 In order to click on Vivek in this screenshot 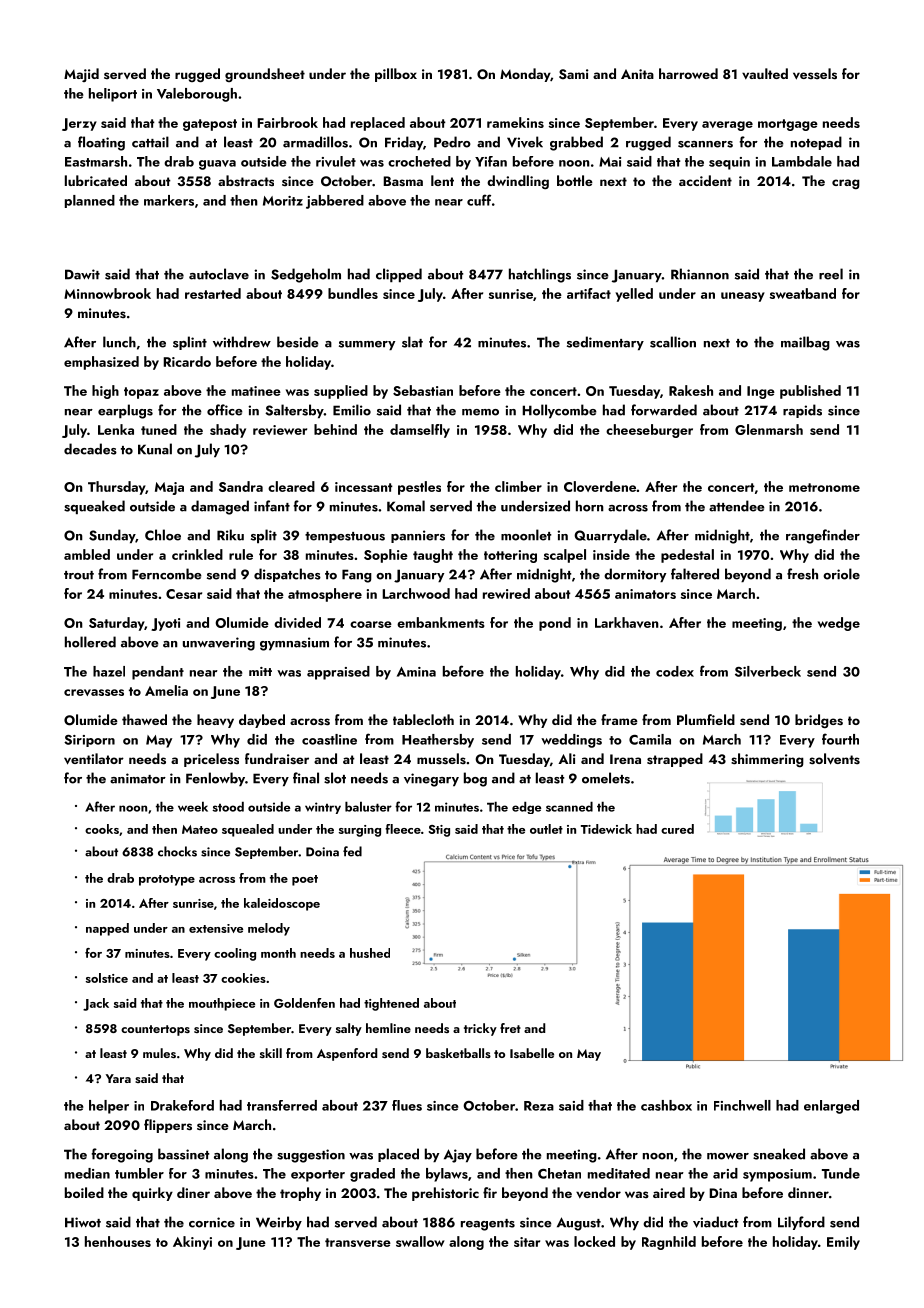, I will do `click(525, 142)`.
